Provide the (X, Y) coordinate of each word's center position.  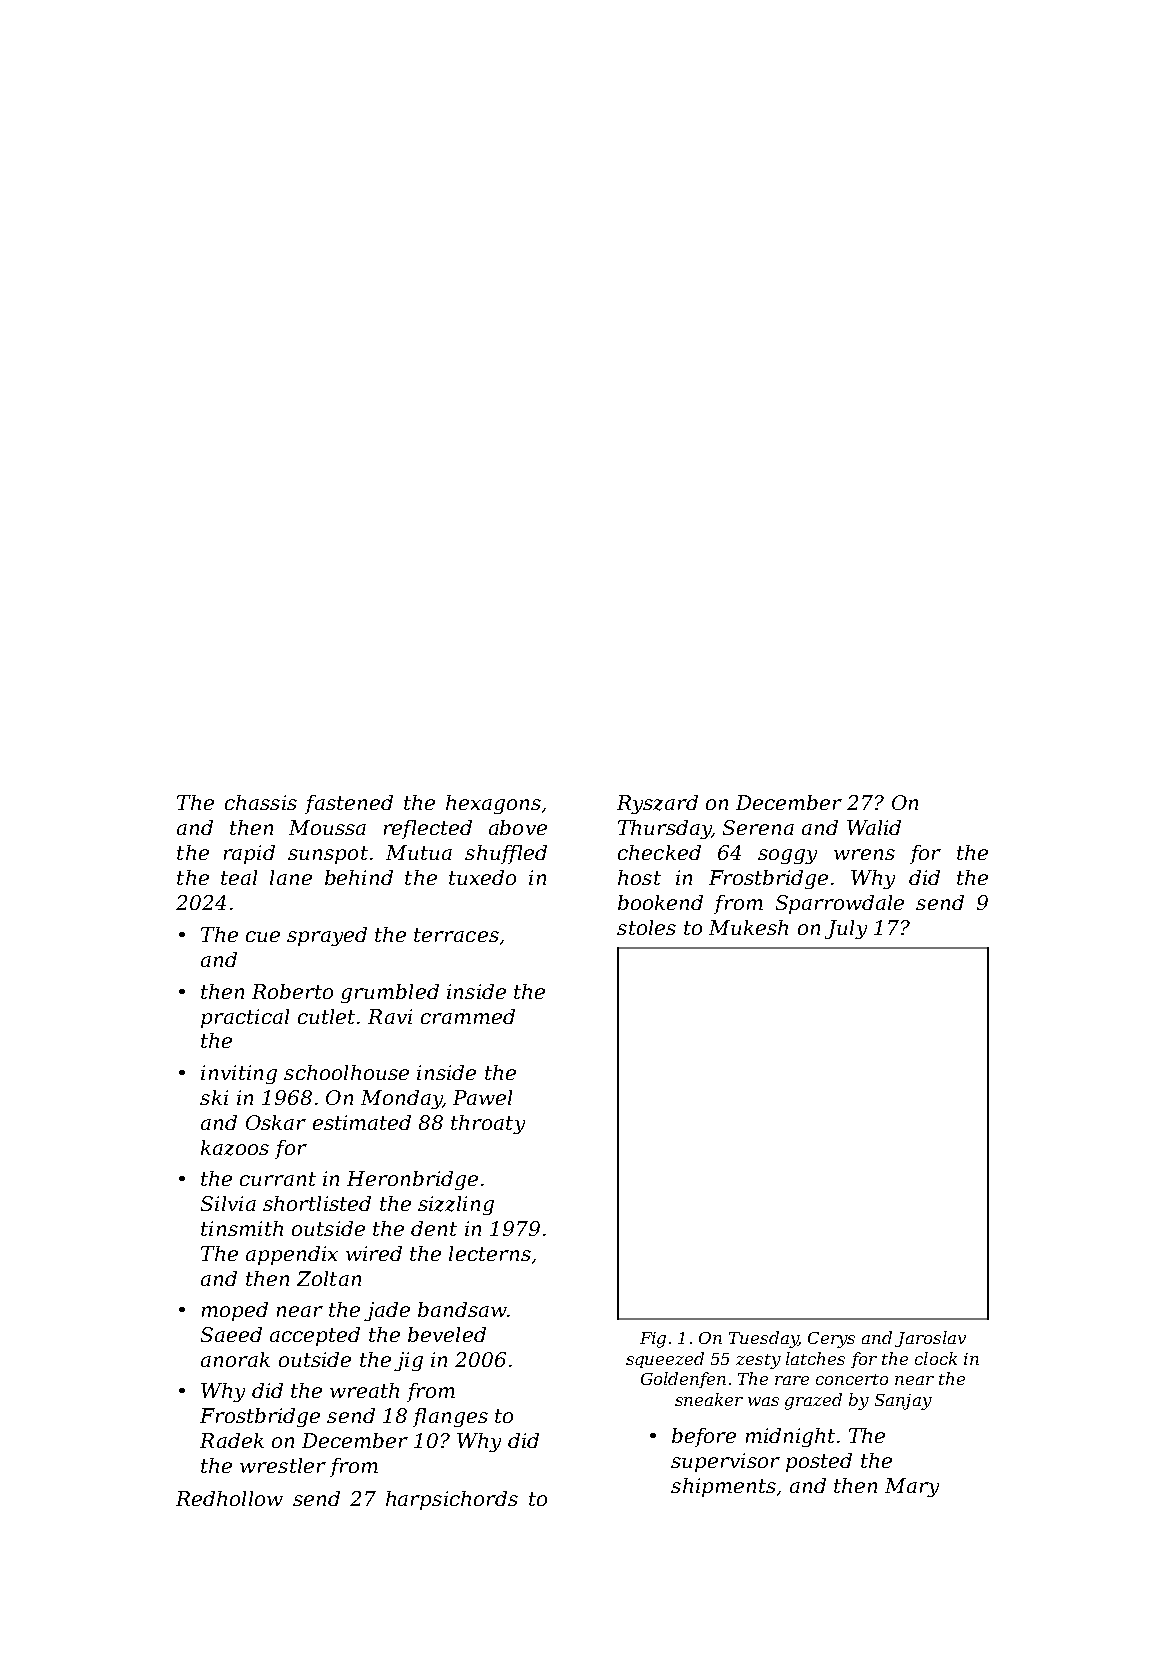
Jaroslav (930, 1339)
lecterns (490, 1253)
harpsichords (452, 1500)
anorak (235, 1359)
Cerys (831, 1340)
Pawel (482, 1097)
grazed (813, 1401)
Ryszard (657, 804)
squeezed (665, 1360)
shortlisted (317, 1203)
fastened (349, 804)
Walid (874, 827)
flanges (450, 1417)
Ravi (390, 1016)
